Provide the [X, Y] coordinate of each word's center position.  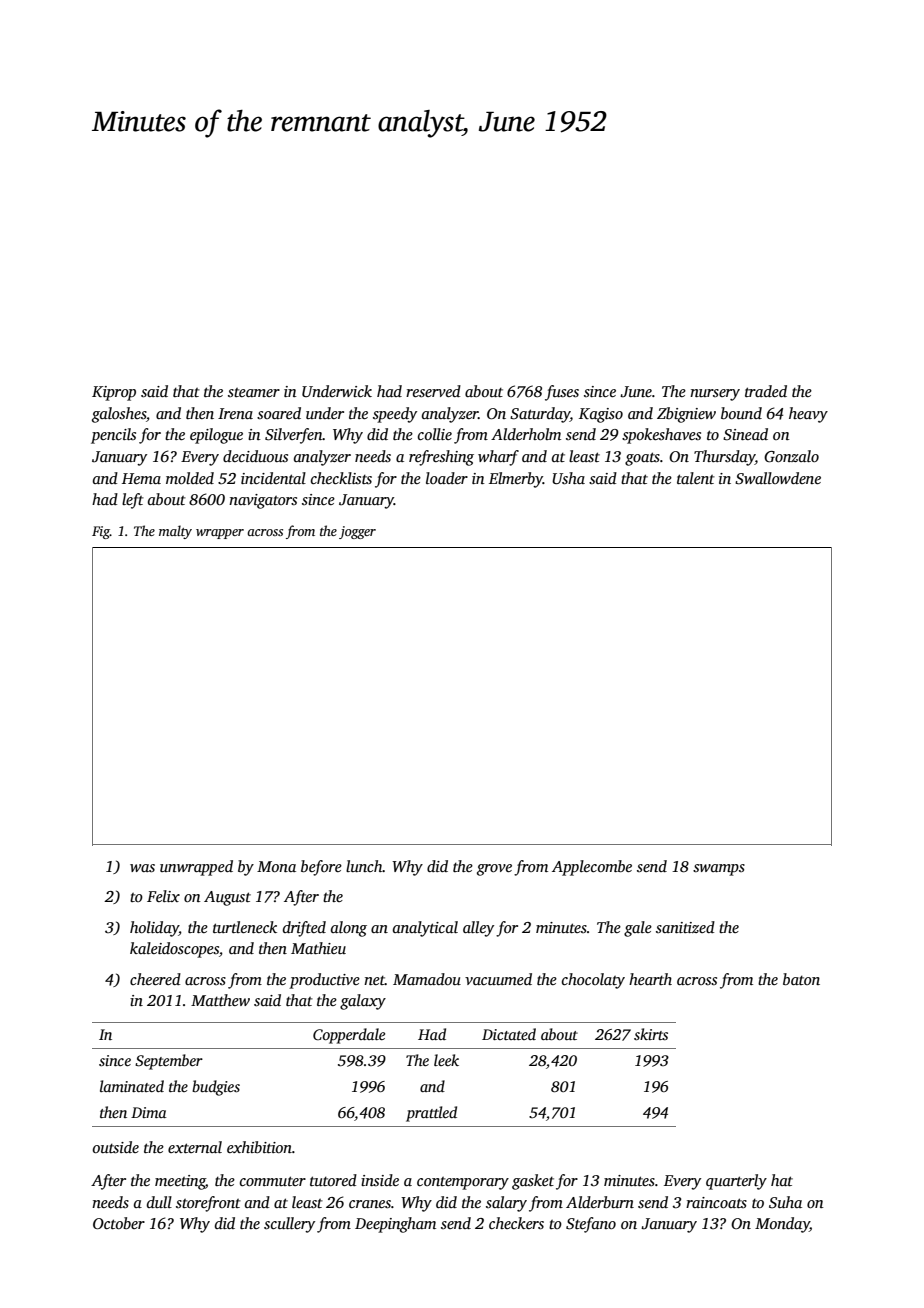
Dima [149, 1112]
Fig [101, 532]
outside [115, 1147]
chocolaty [593, 981]
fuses [562, 393]
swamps [719, 870]
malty [175, 532]
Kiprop [114, 393]
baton [801, 979]
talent [696, 478]
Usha [568, 478]
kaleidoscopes [174, 950]
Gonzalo [791, 456]
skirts [651, 1034]
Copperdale [349, 1036]
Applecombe [592, 868]
